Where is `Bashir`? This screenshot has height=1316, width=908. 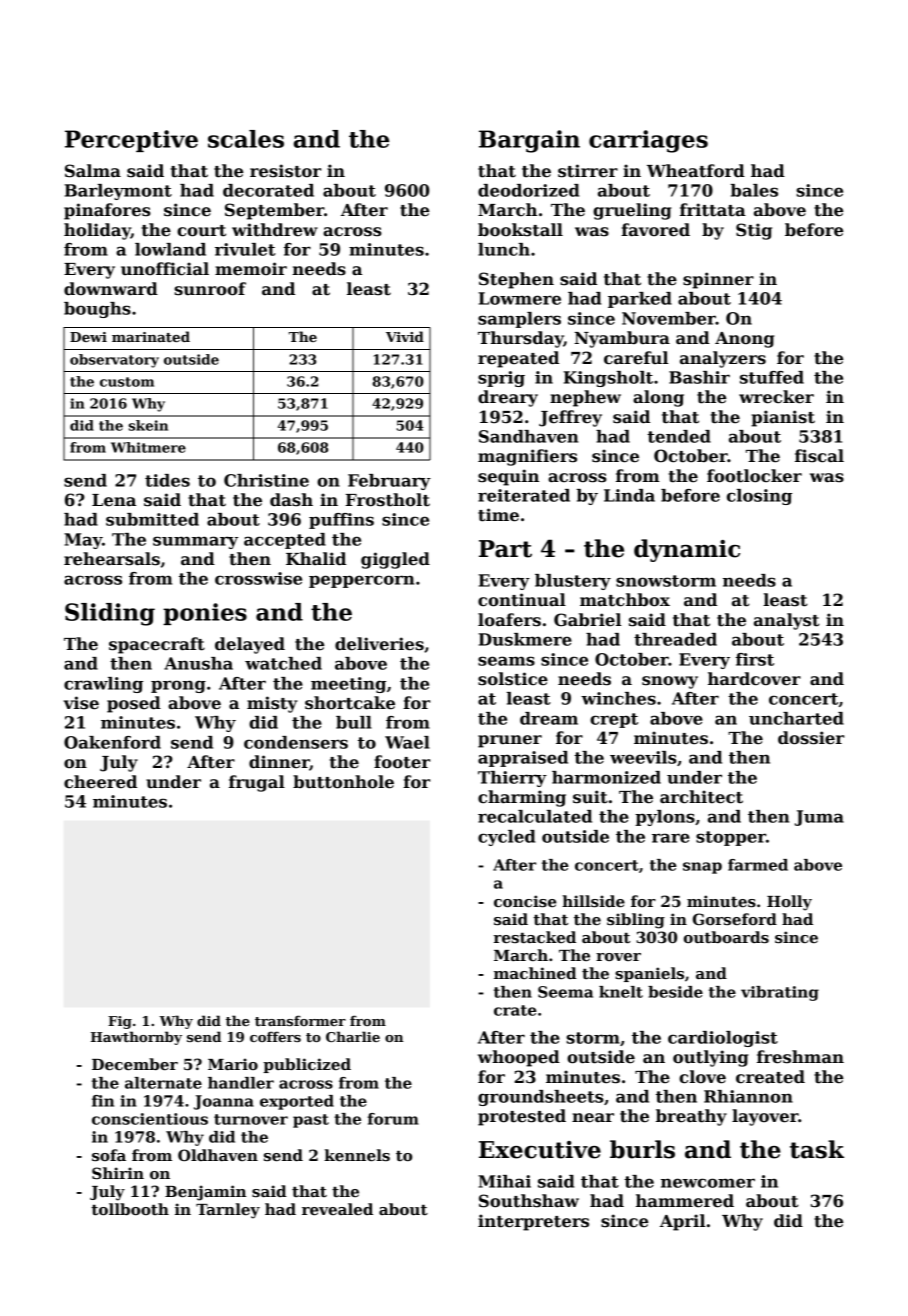 Bashir is located at coordinates (699, 377).
